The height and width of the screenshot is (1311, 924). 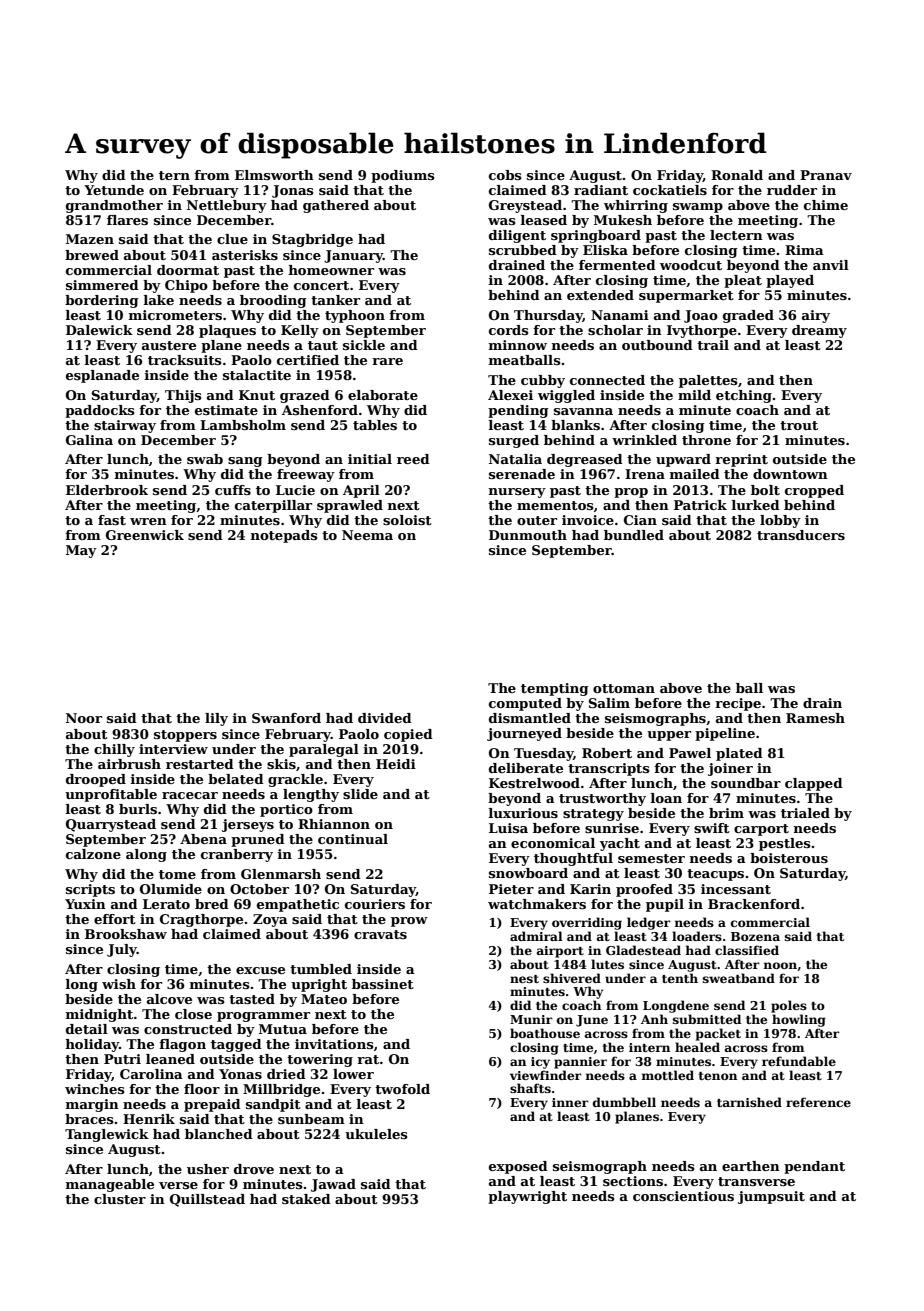 What do you see at coordinates (367, 535) in the screenshot?
I see `Neema` at bounding box center [367, 535].
